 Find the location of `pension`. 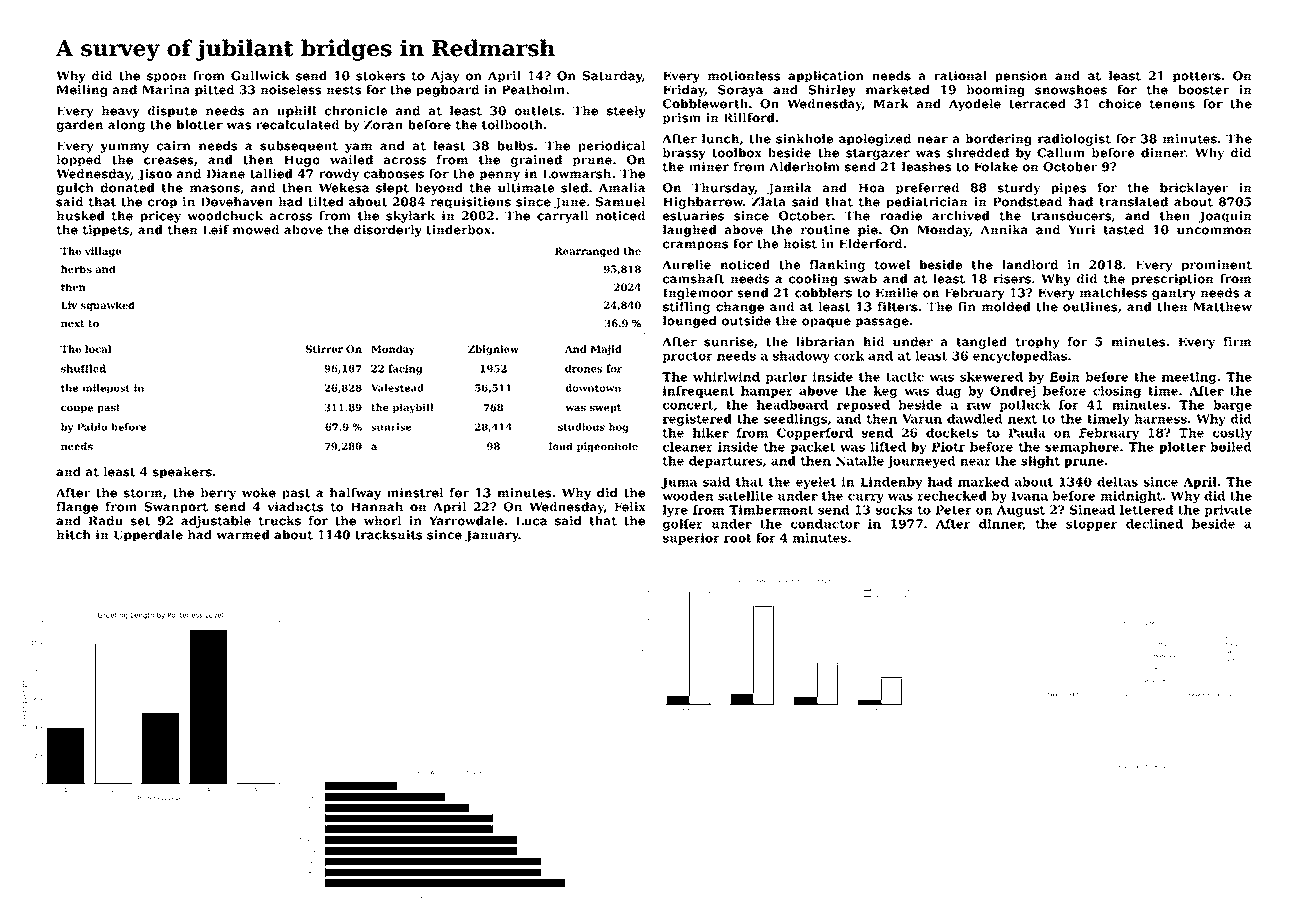

pension is located at coordinates (1021, 77).
